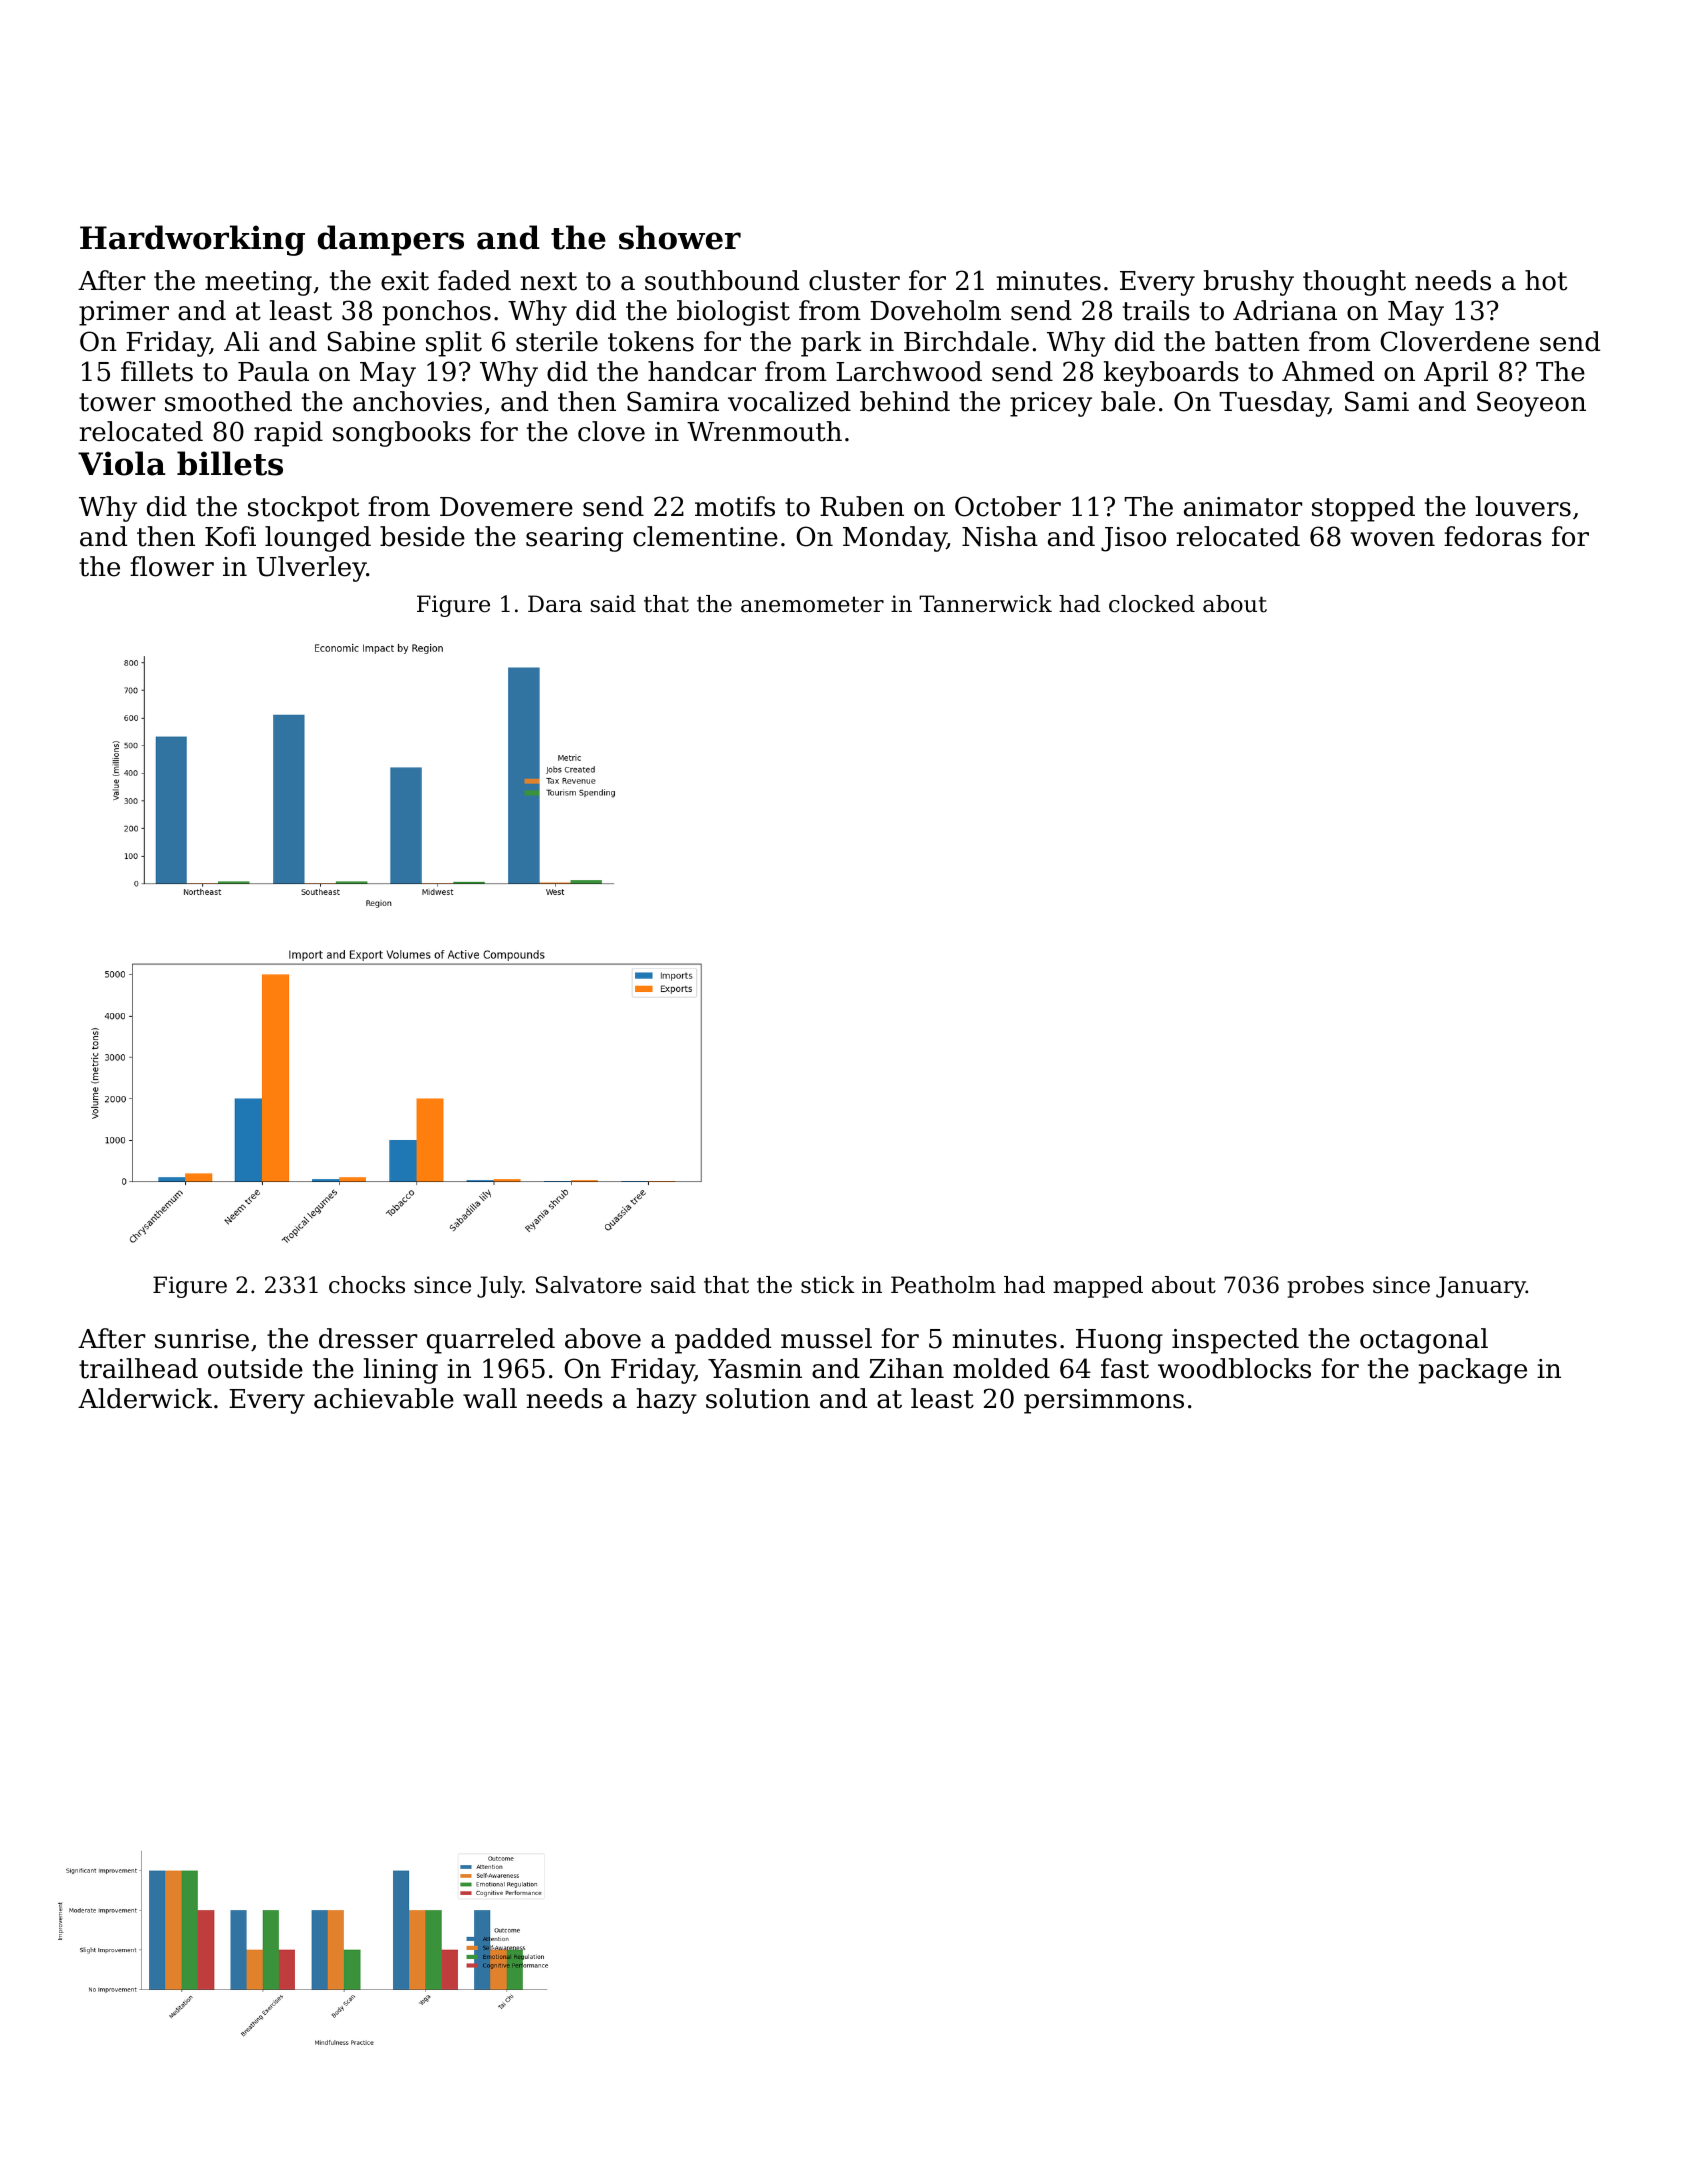  What do you see at coordinates (1493, 536) in the screenshot?
I see `fedoras` at bounding box center [1493, 536].
